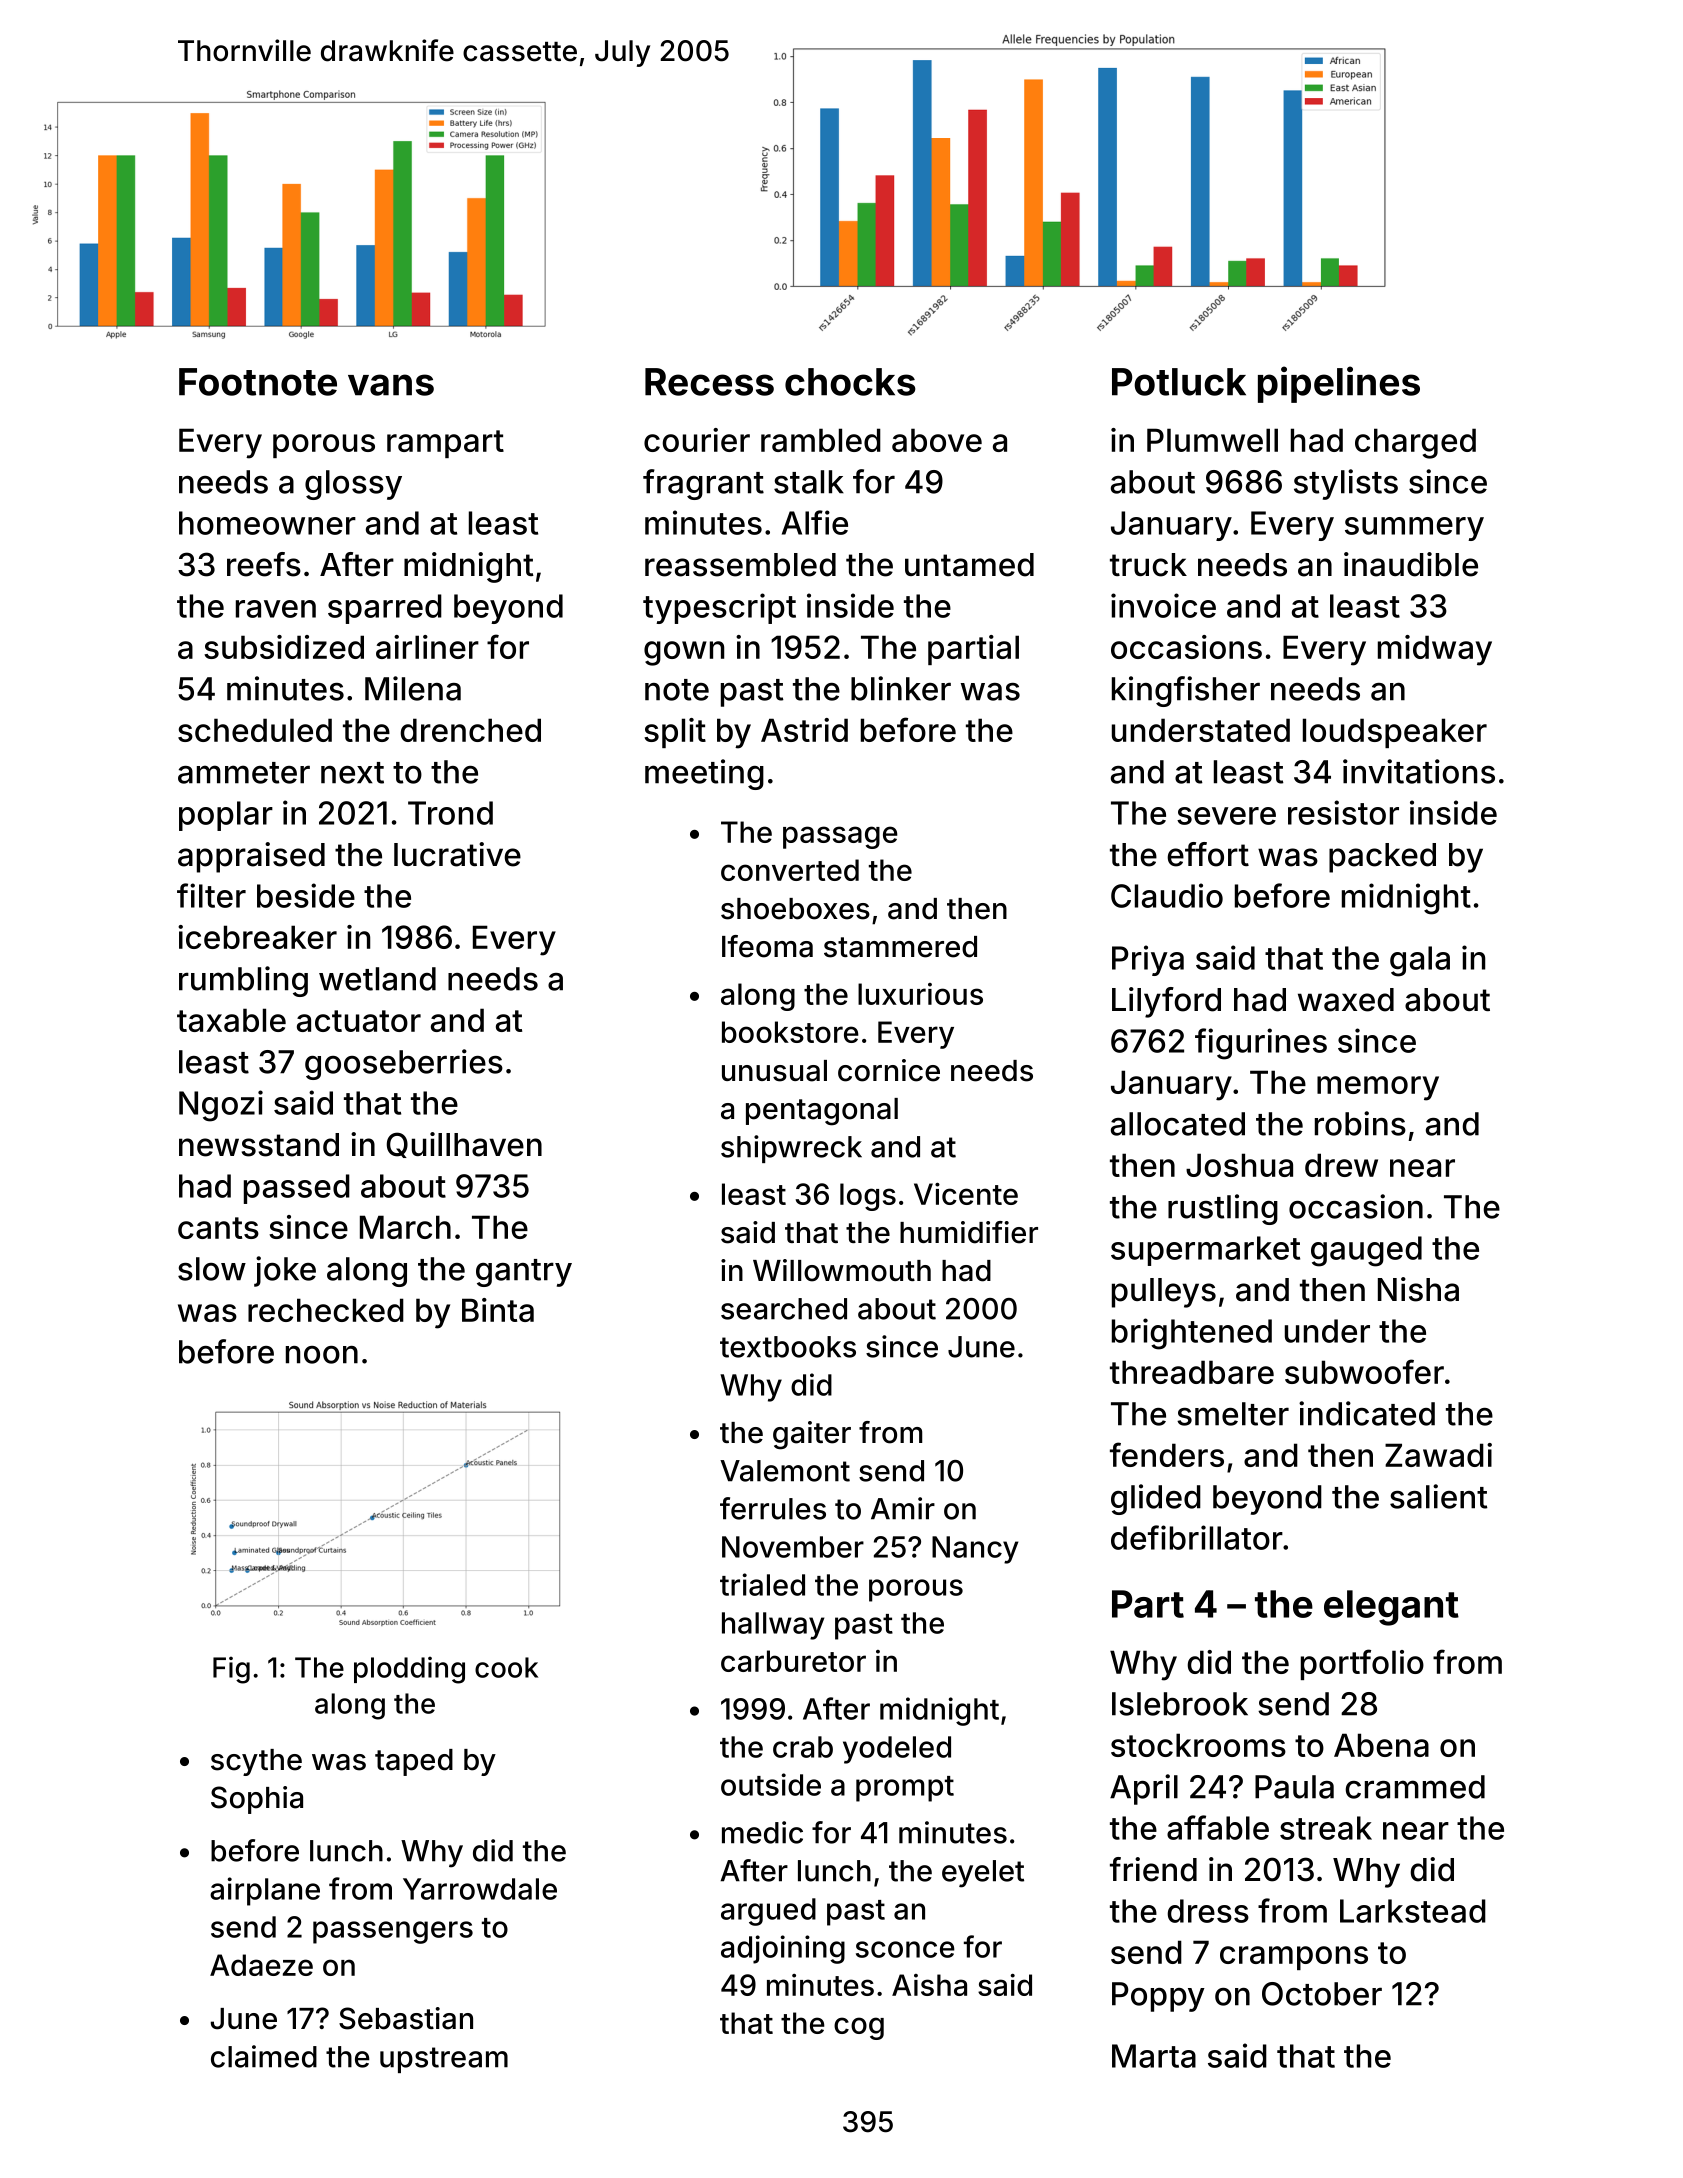  What do you see at coordinates (791, 1149) in the screenshot?
I see `shipwreck` at bounding box center [791, 1149].
